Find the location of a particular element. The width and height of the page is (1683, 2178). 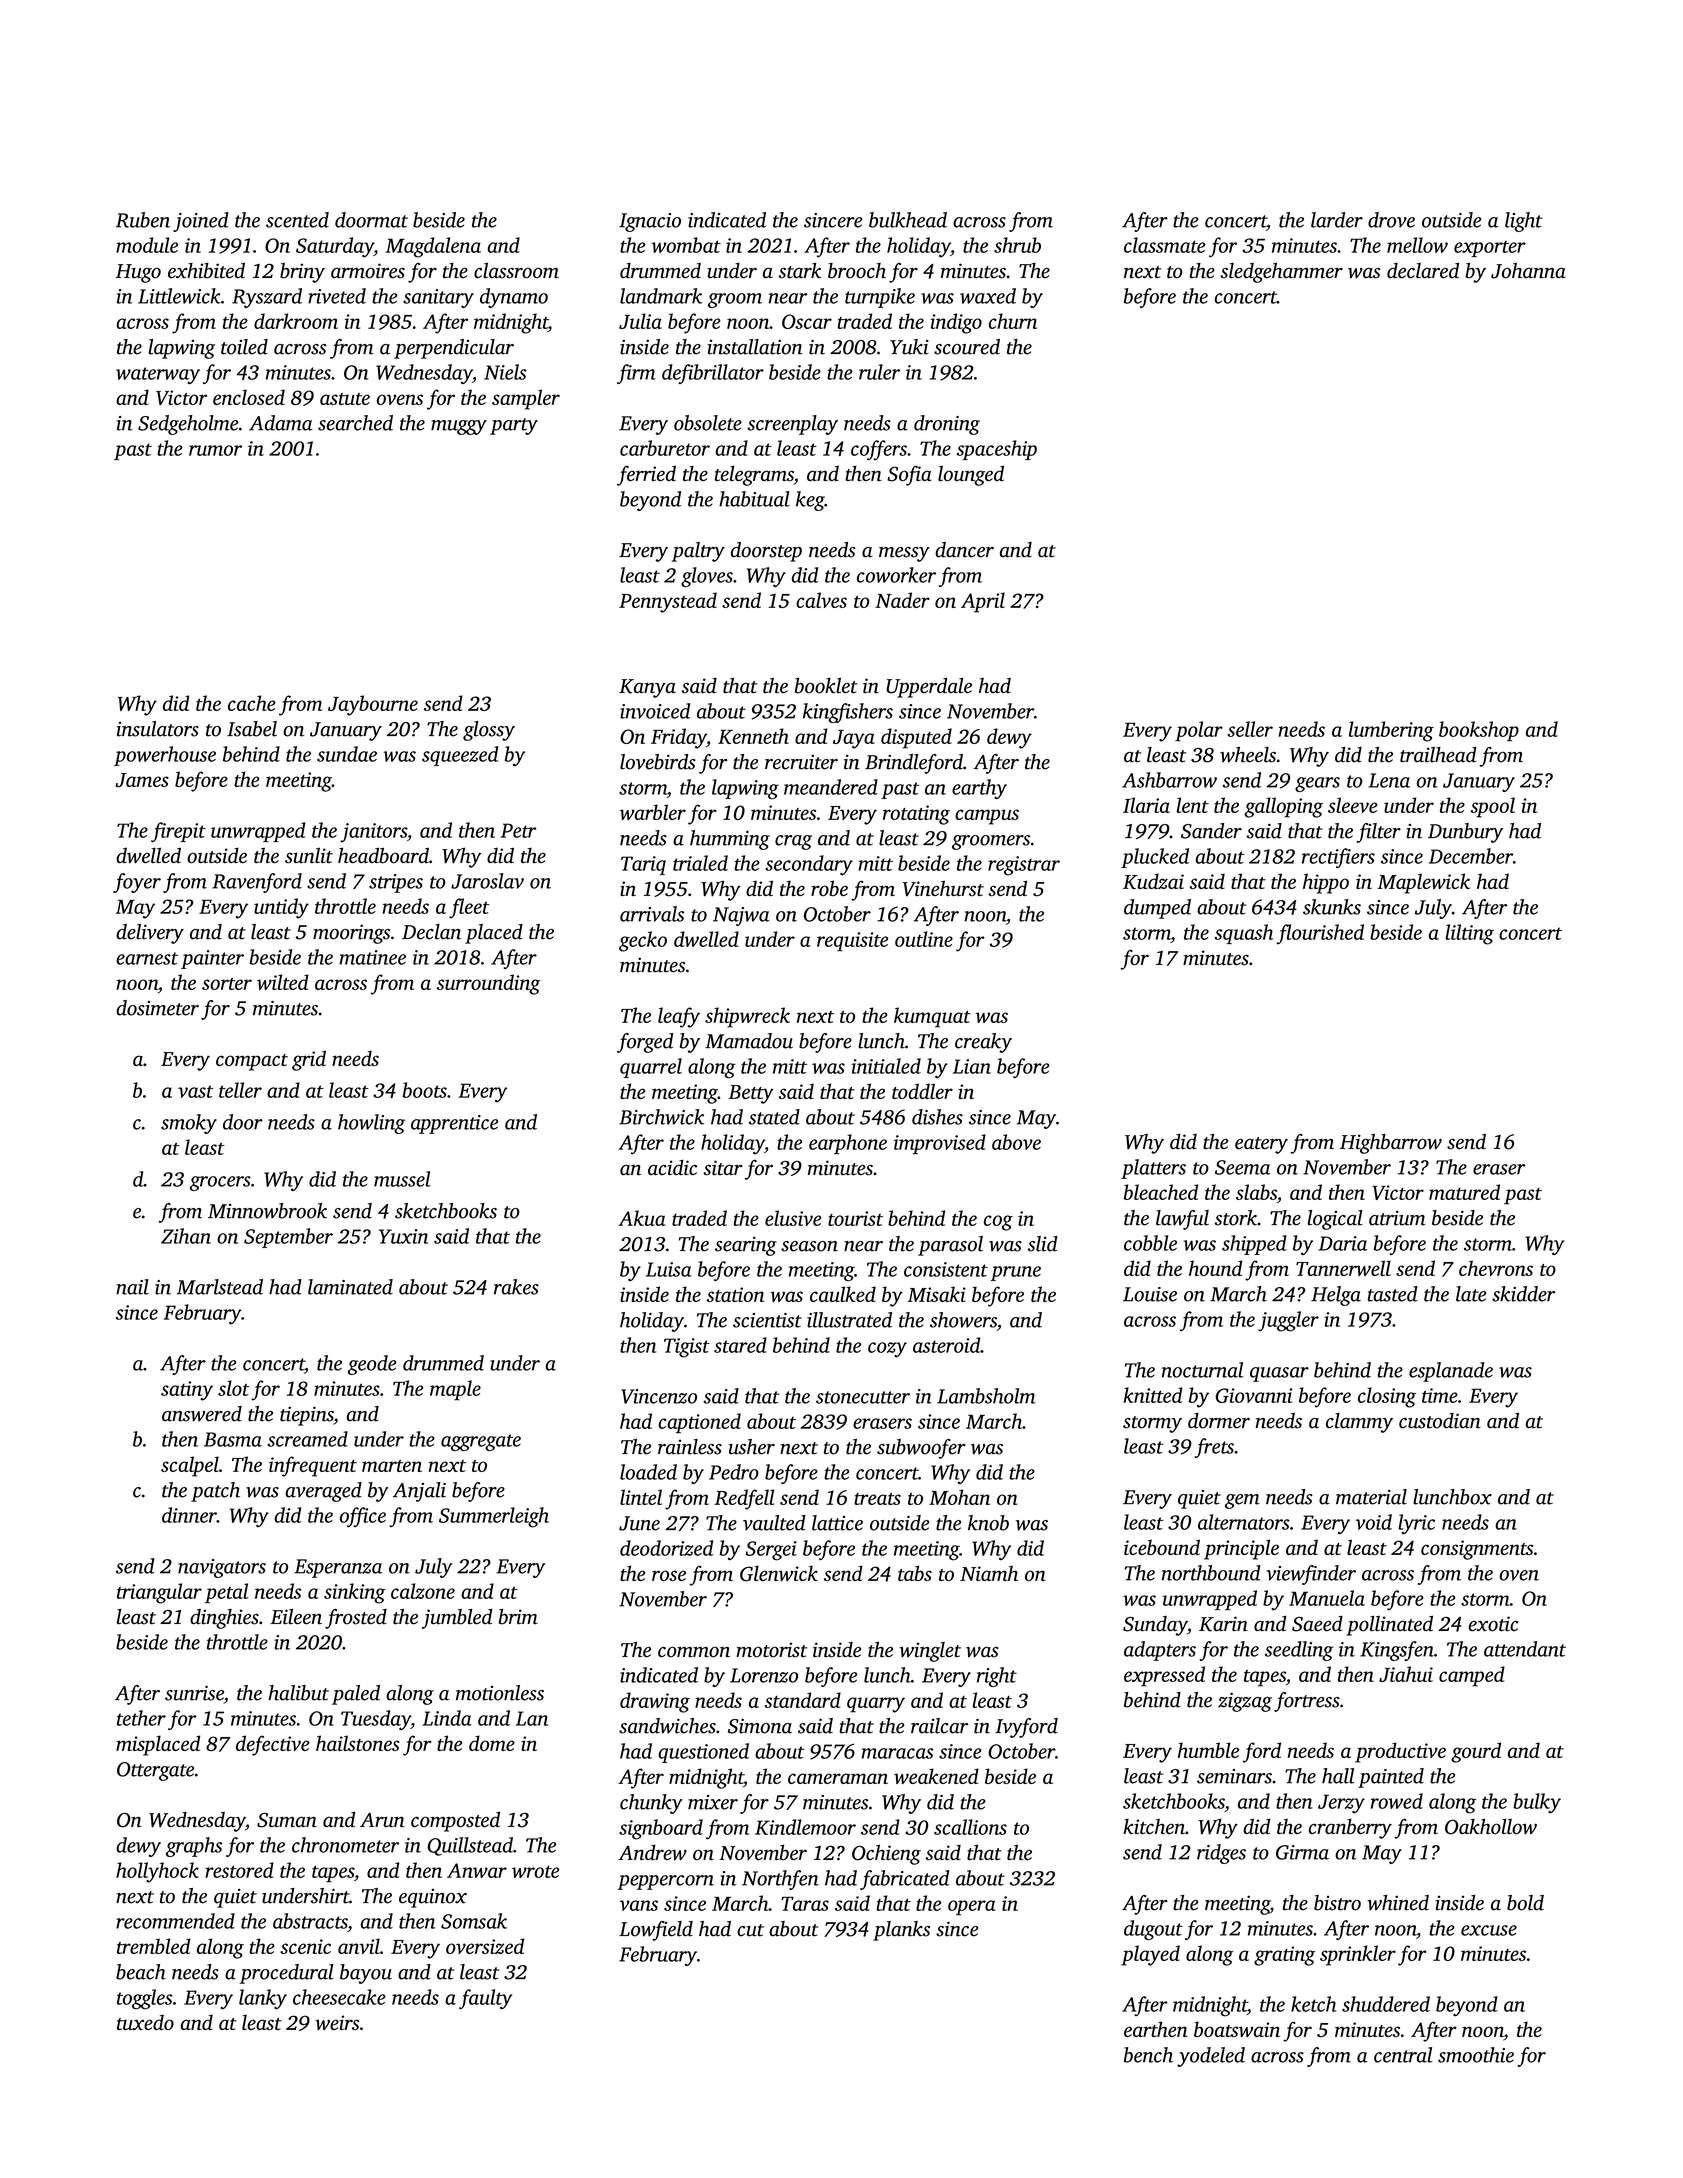

earphone is located at coordinates (848, 1144).
